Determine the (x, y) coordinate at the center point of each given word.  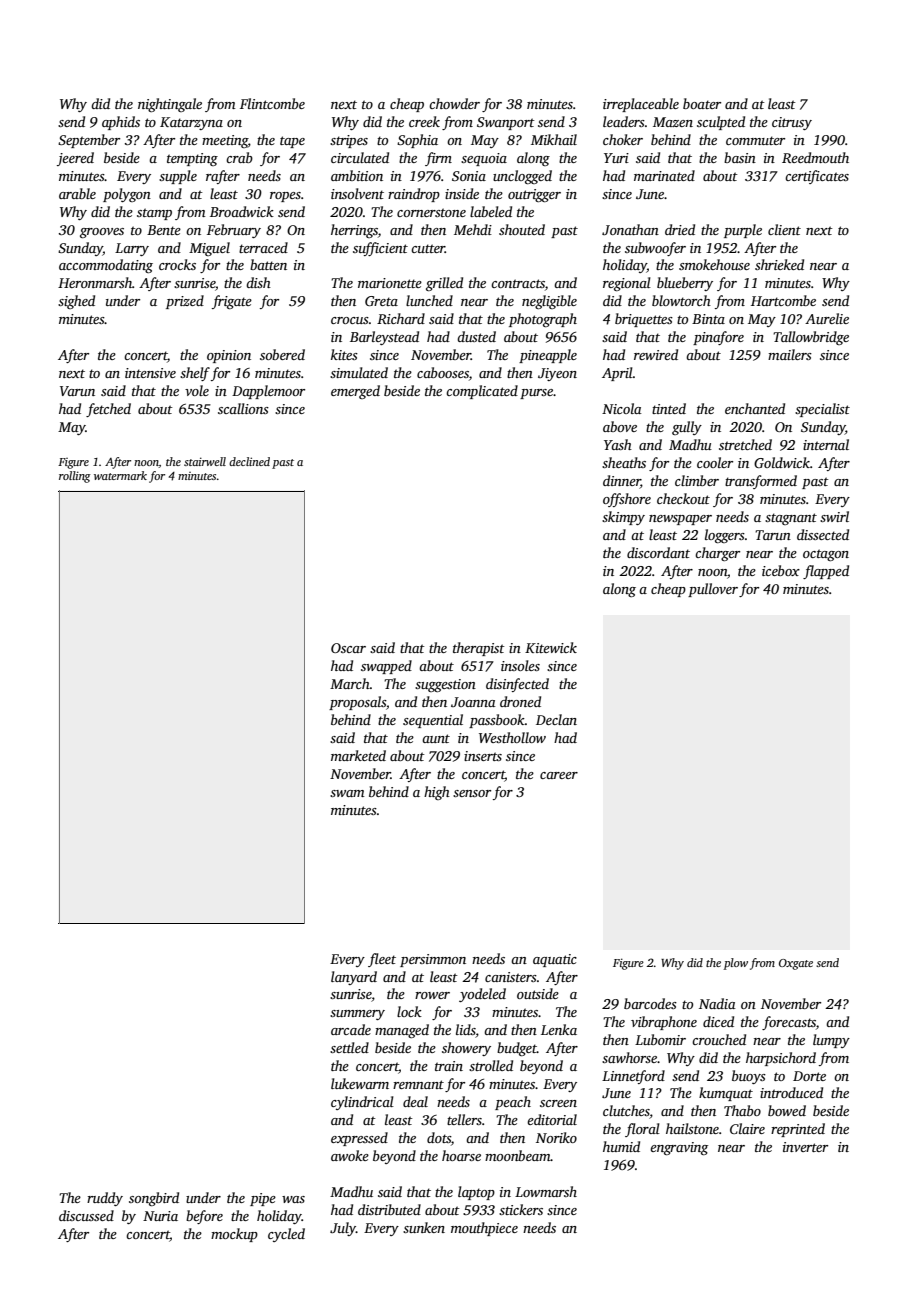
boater (702, 103)
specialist (822, 410)
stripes (349, 141)
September (89, 141)
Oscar (348, 648)
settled (349, 1047)
